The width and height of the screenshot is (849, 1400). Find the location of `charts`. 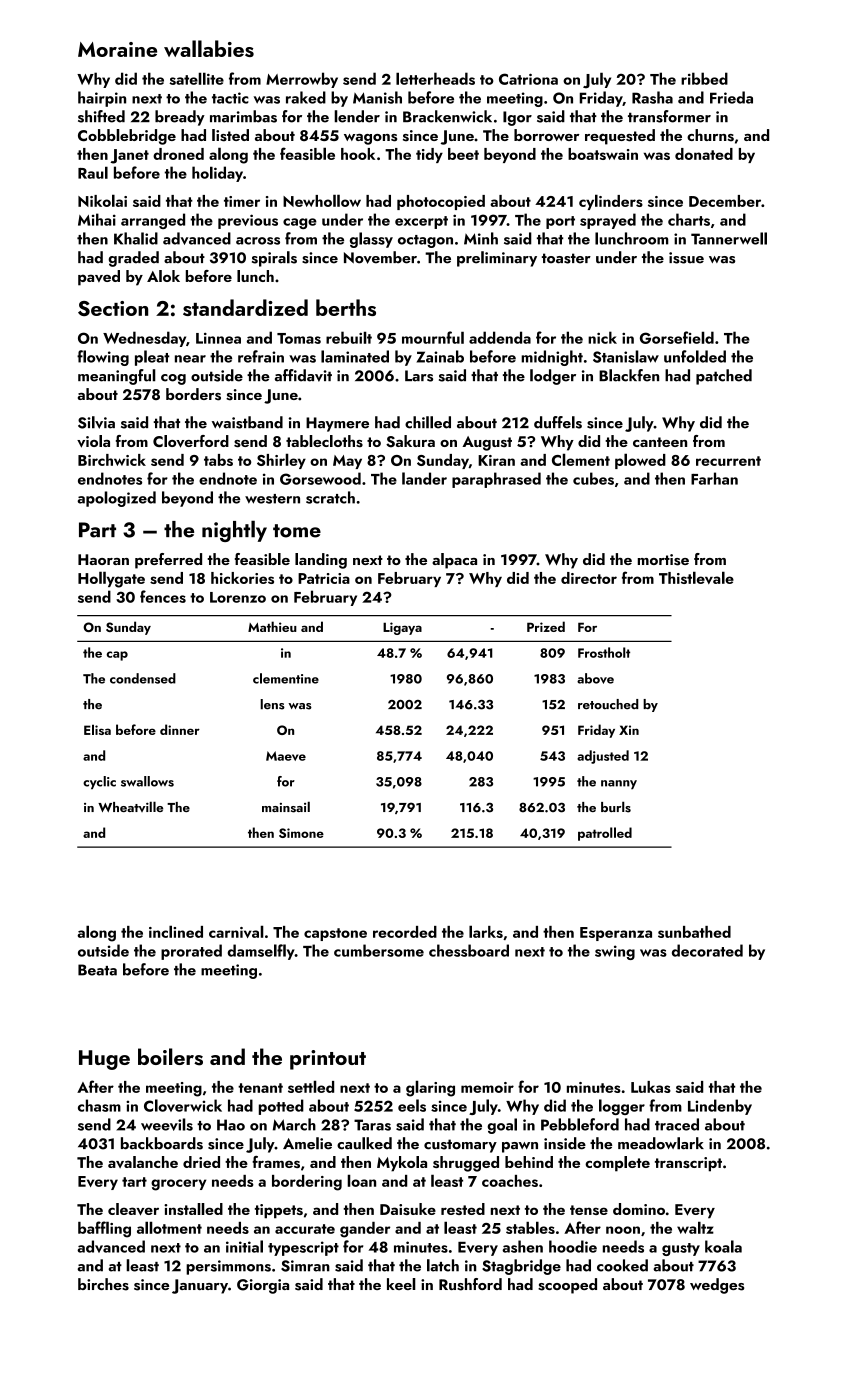

charts is located at coordinates (689, 219).
